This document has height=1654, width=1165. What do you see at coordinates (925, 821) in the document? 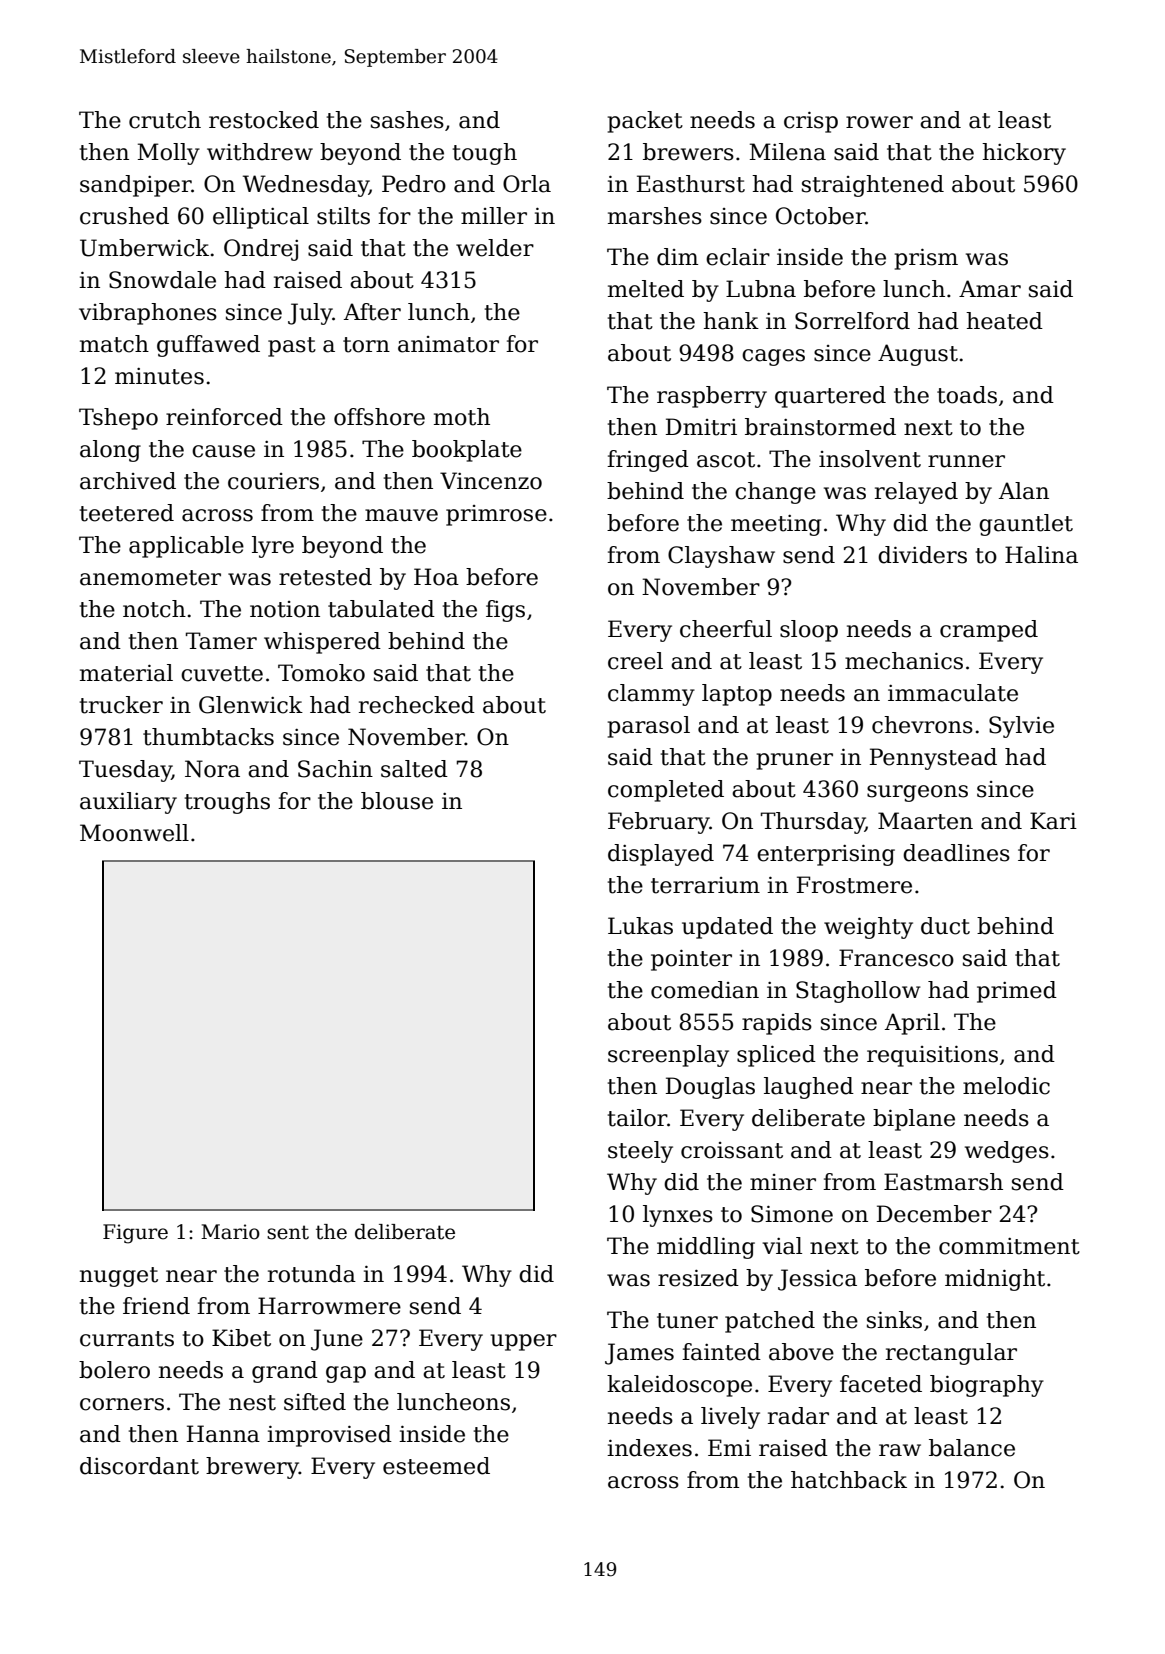
I see `Maarten` at bounding box center [925, 821].
